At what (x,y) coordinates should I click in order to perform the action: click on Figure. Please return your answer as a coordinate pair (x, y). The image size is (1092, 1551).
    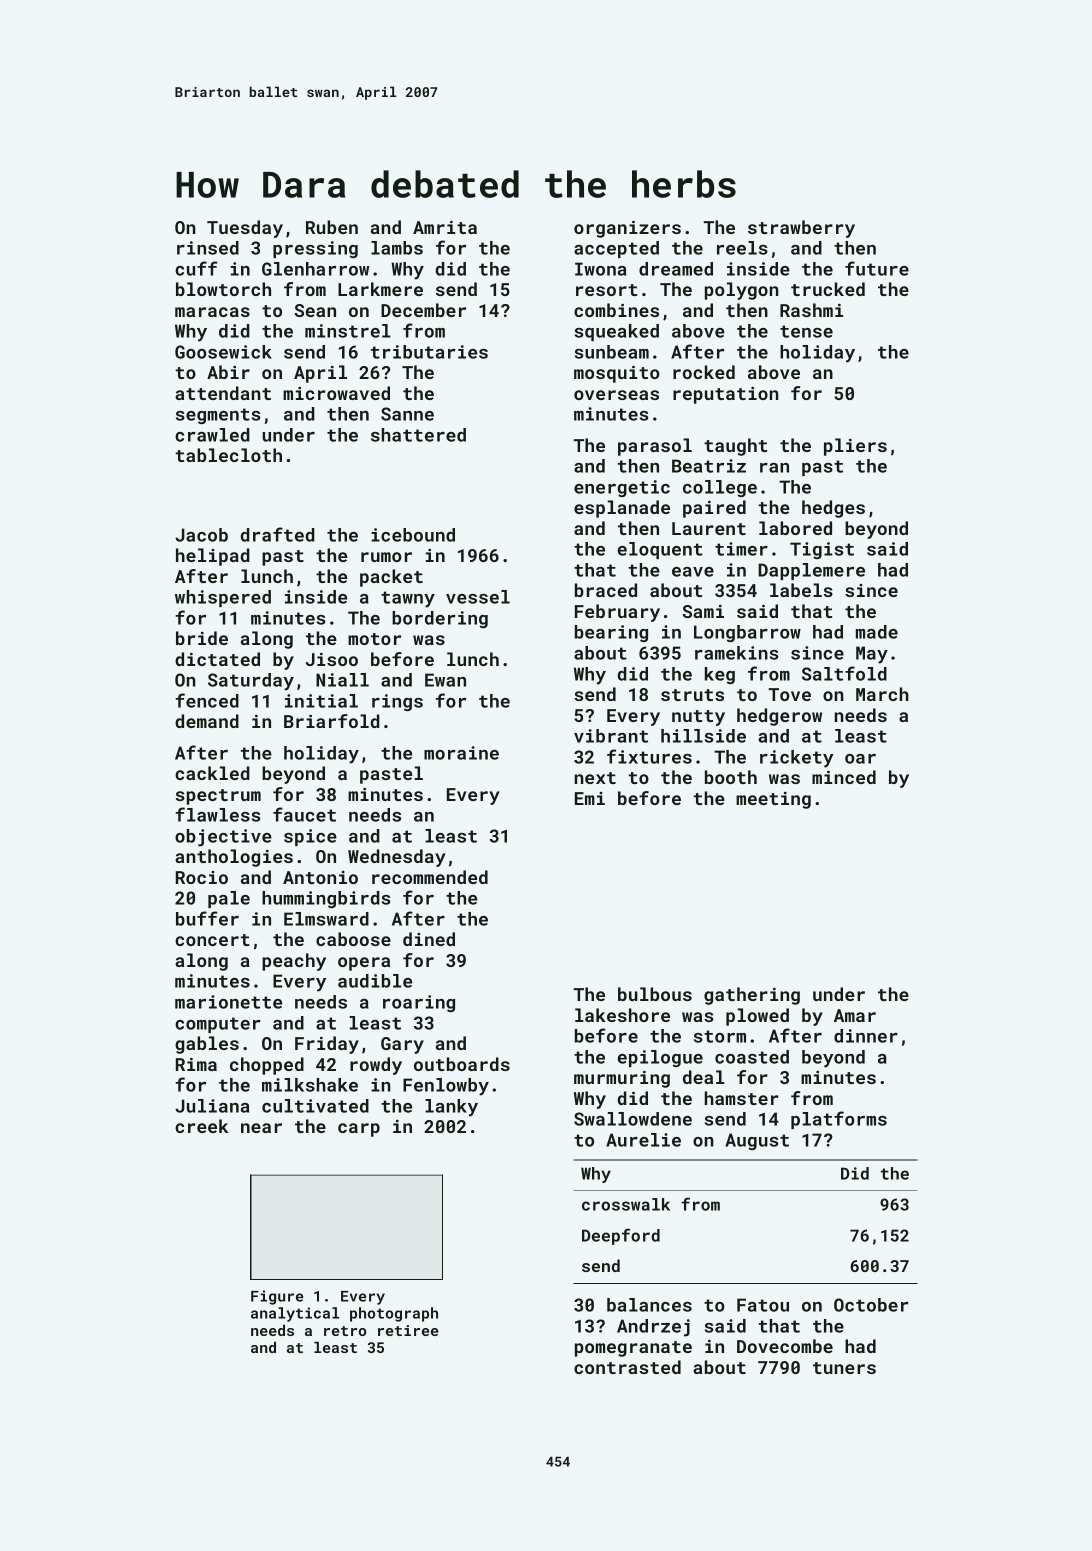
    Looking at the image, I should click on (277, 1297).
